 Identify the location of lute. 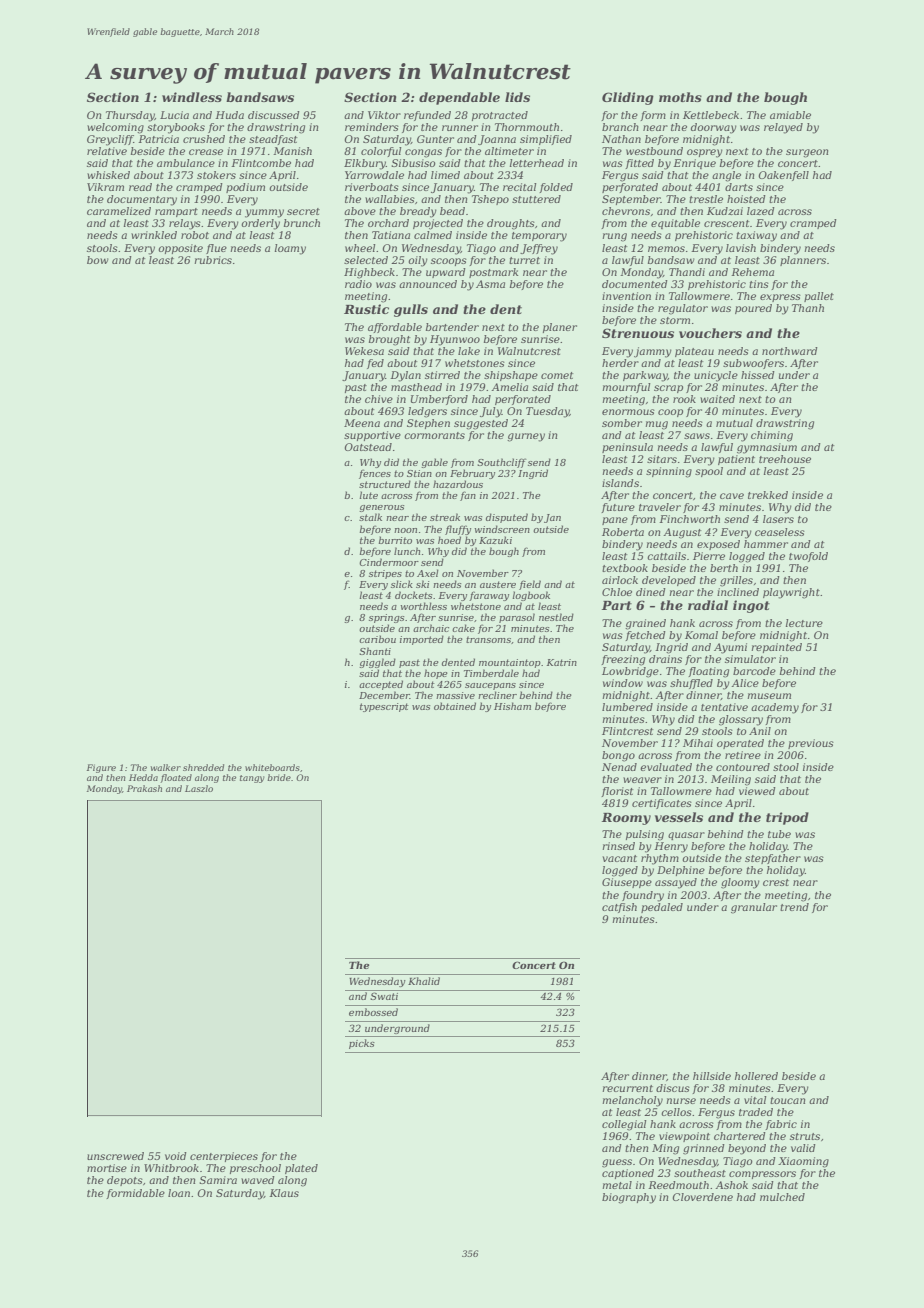
(368, 495).
